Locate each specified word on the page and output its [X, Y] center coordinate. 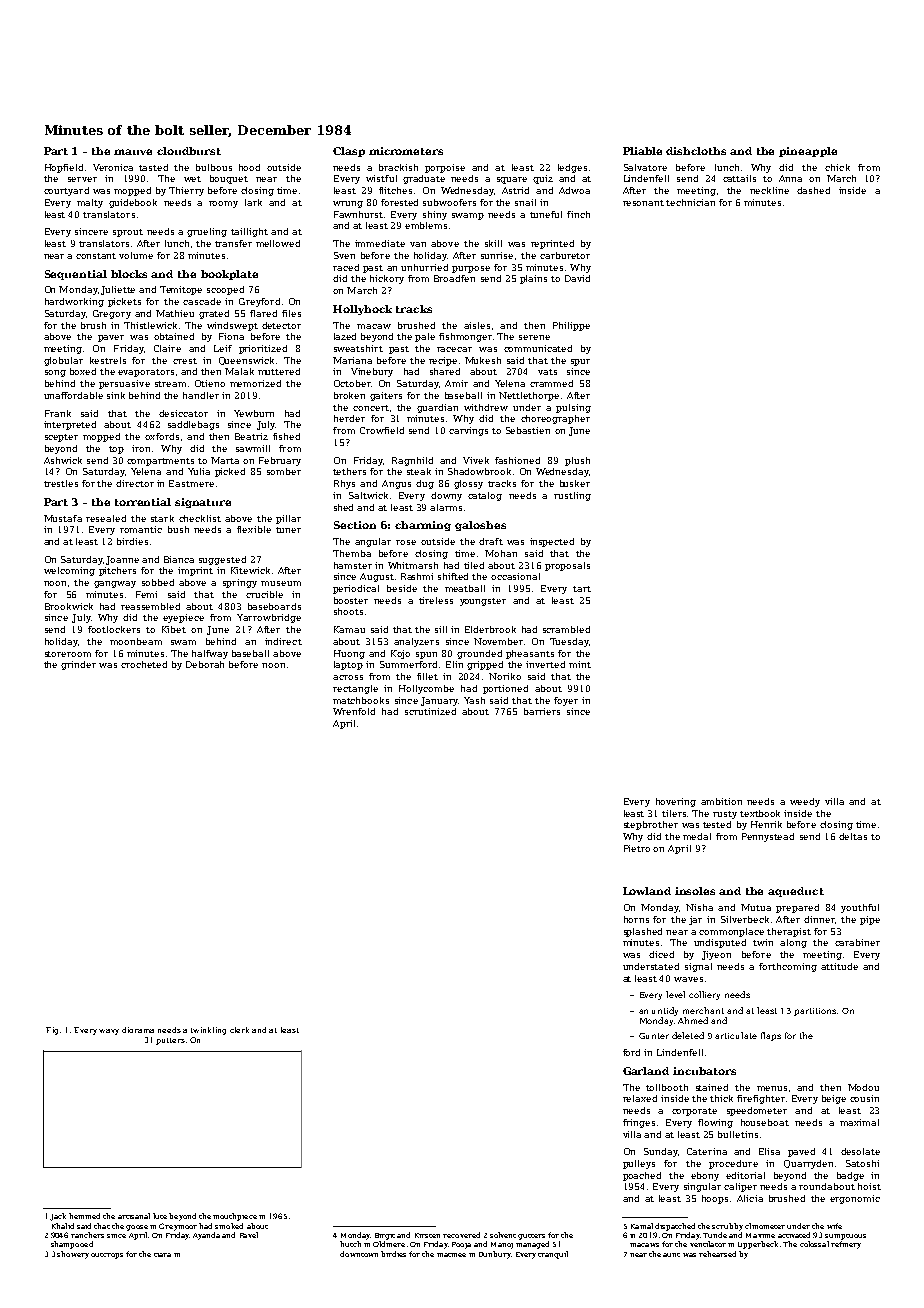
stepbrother [651, 825]
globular [63, 361]
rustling [572, 496]
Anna [790, 178]
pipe [870, 920]
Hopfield [64, 168]
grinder [78, 665]
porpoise [445, 168]
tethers [349, 471]
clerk [239, 1030]
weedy [805, 802]
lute [160, 1216]
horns [636, 919]
